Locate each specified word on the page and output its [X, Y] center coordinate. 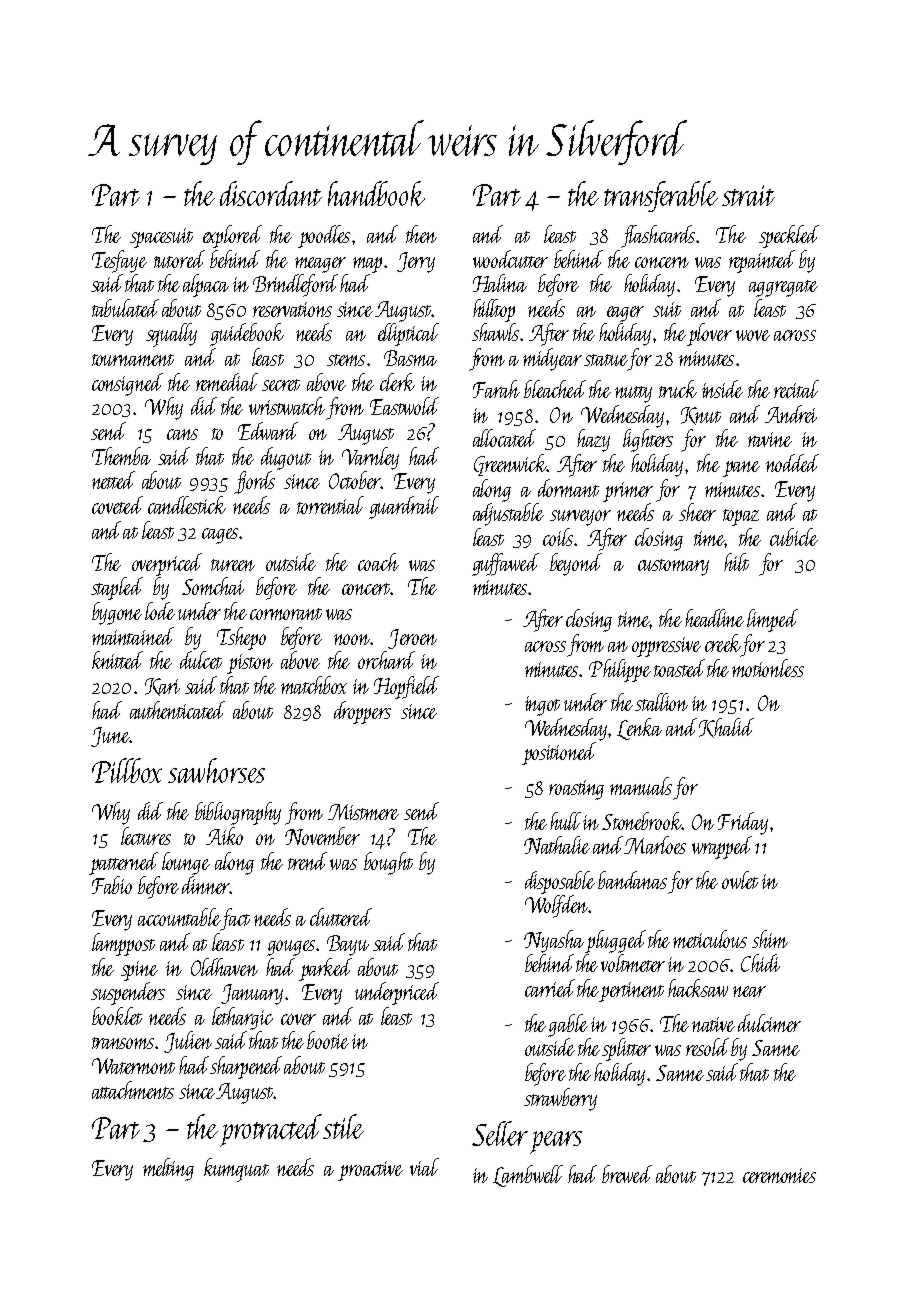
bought [388, 863]
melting [168, 1169]
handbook [376, 193]
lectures [146, 836]
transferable [661, 196]
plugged [615, 941]
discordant [271, 193]
